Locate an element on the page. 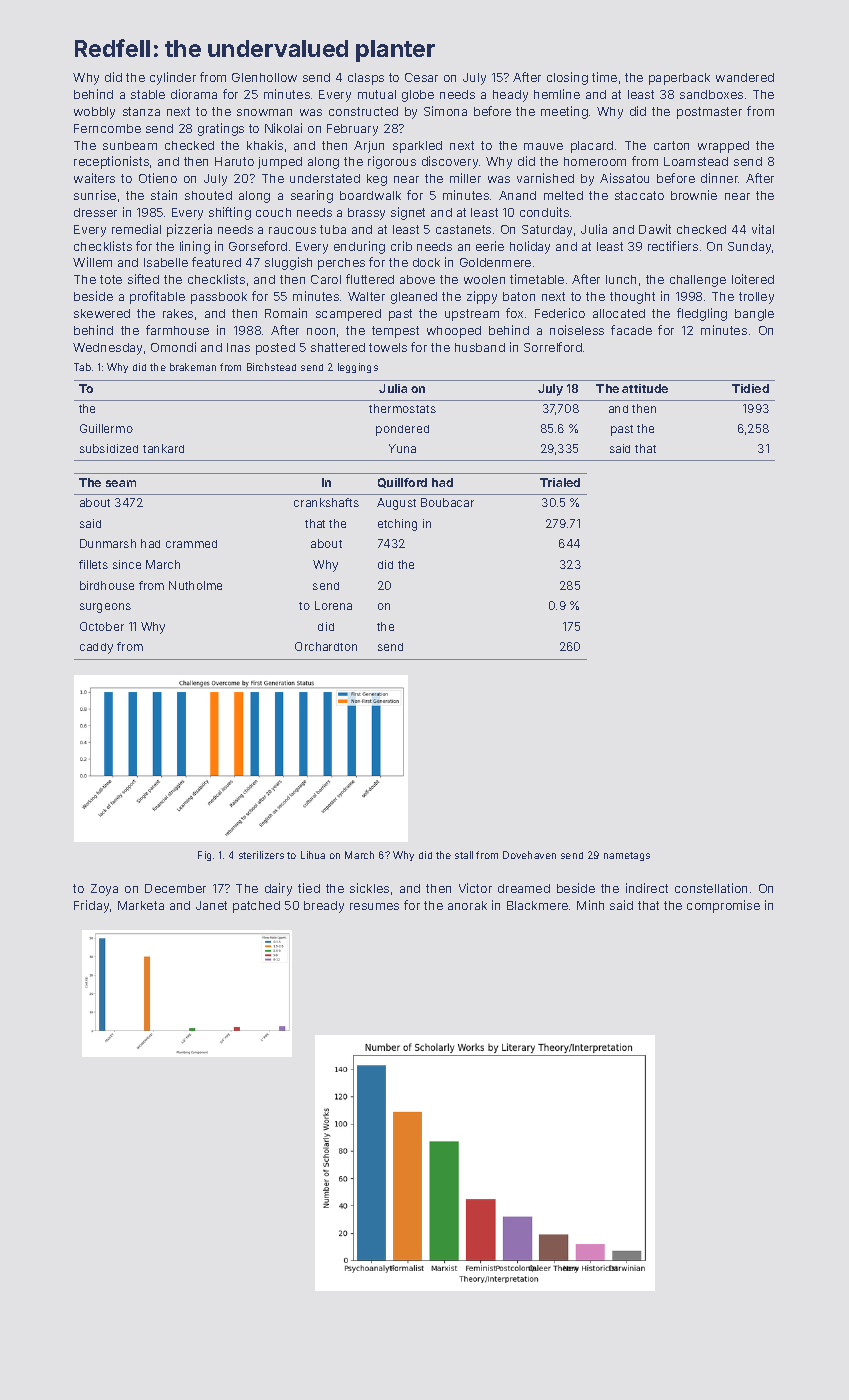 The width and height of the document is (849, 1400). Tidied is located at coordinates (750, 388).
